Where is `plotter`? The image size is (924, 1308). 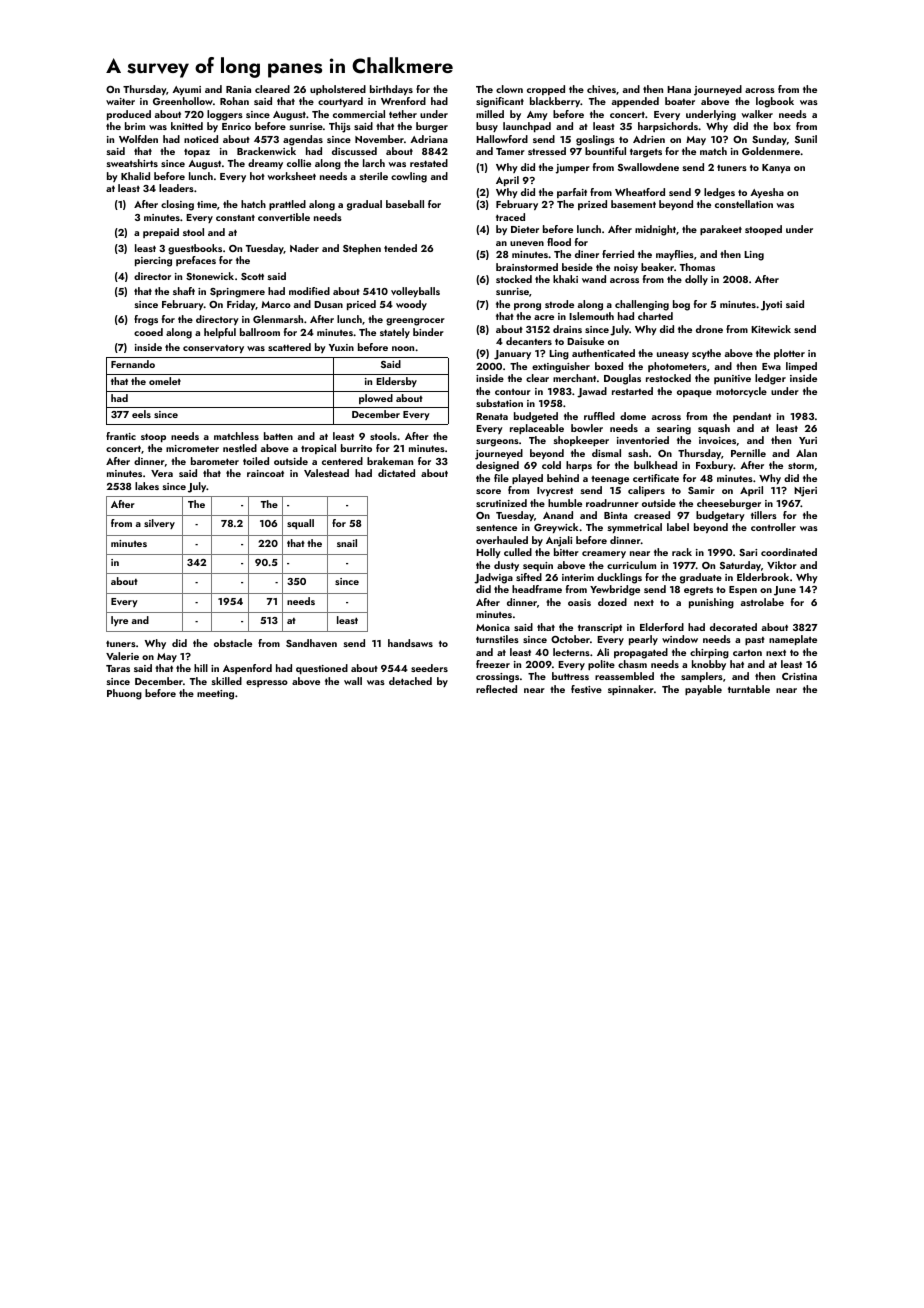
plotter is located at coordinates (789, 354).
